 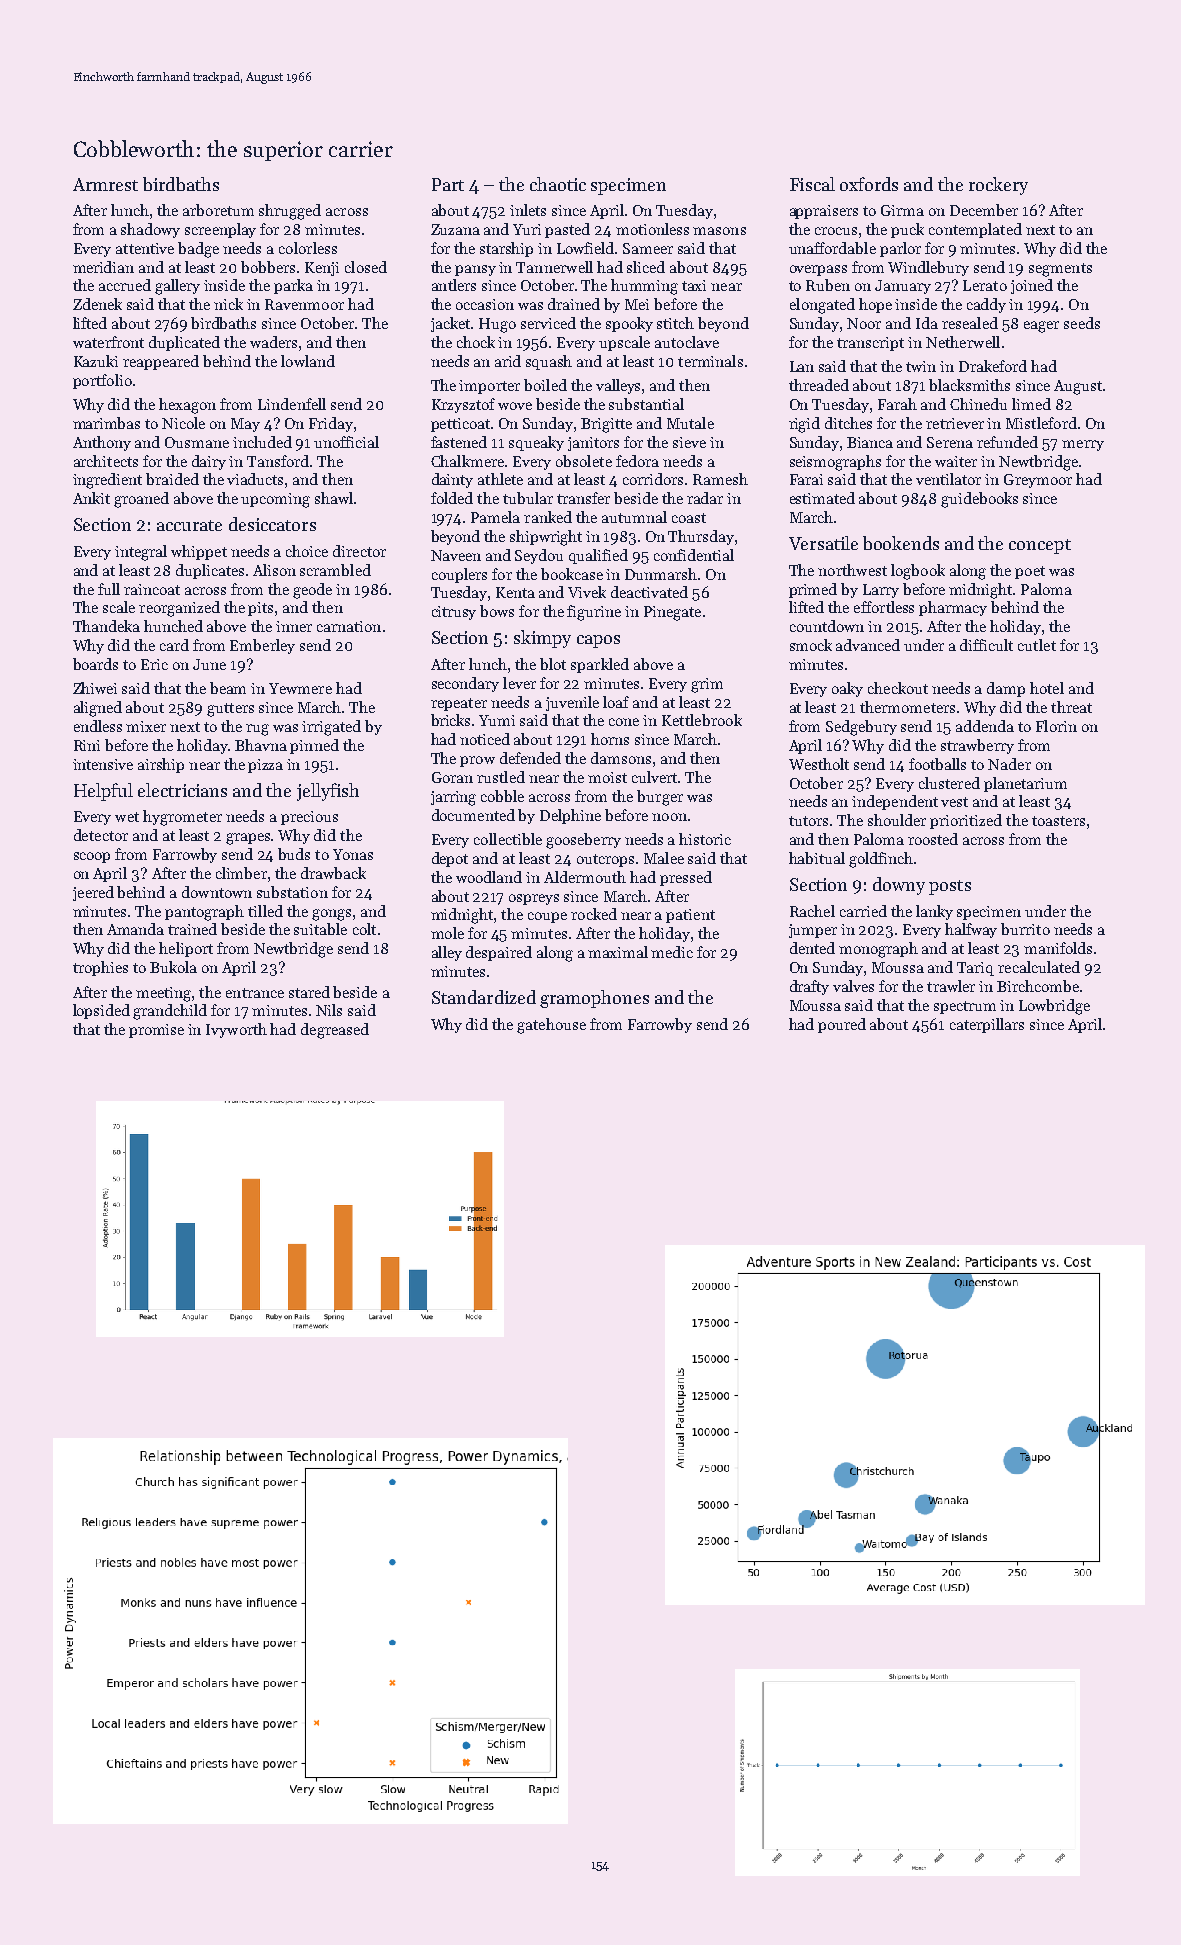 What do you see at coordinates (163, 994) in the screenshot?
I see `meeting` at bounding box center [163, 994].
